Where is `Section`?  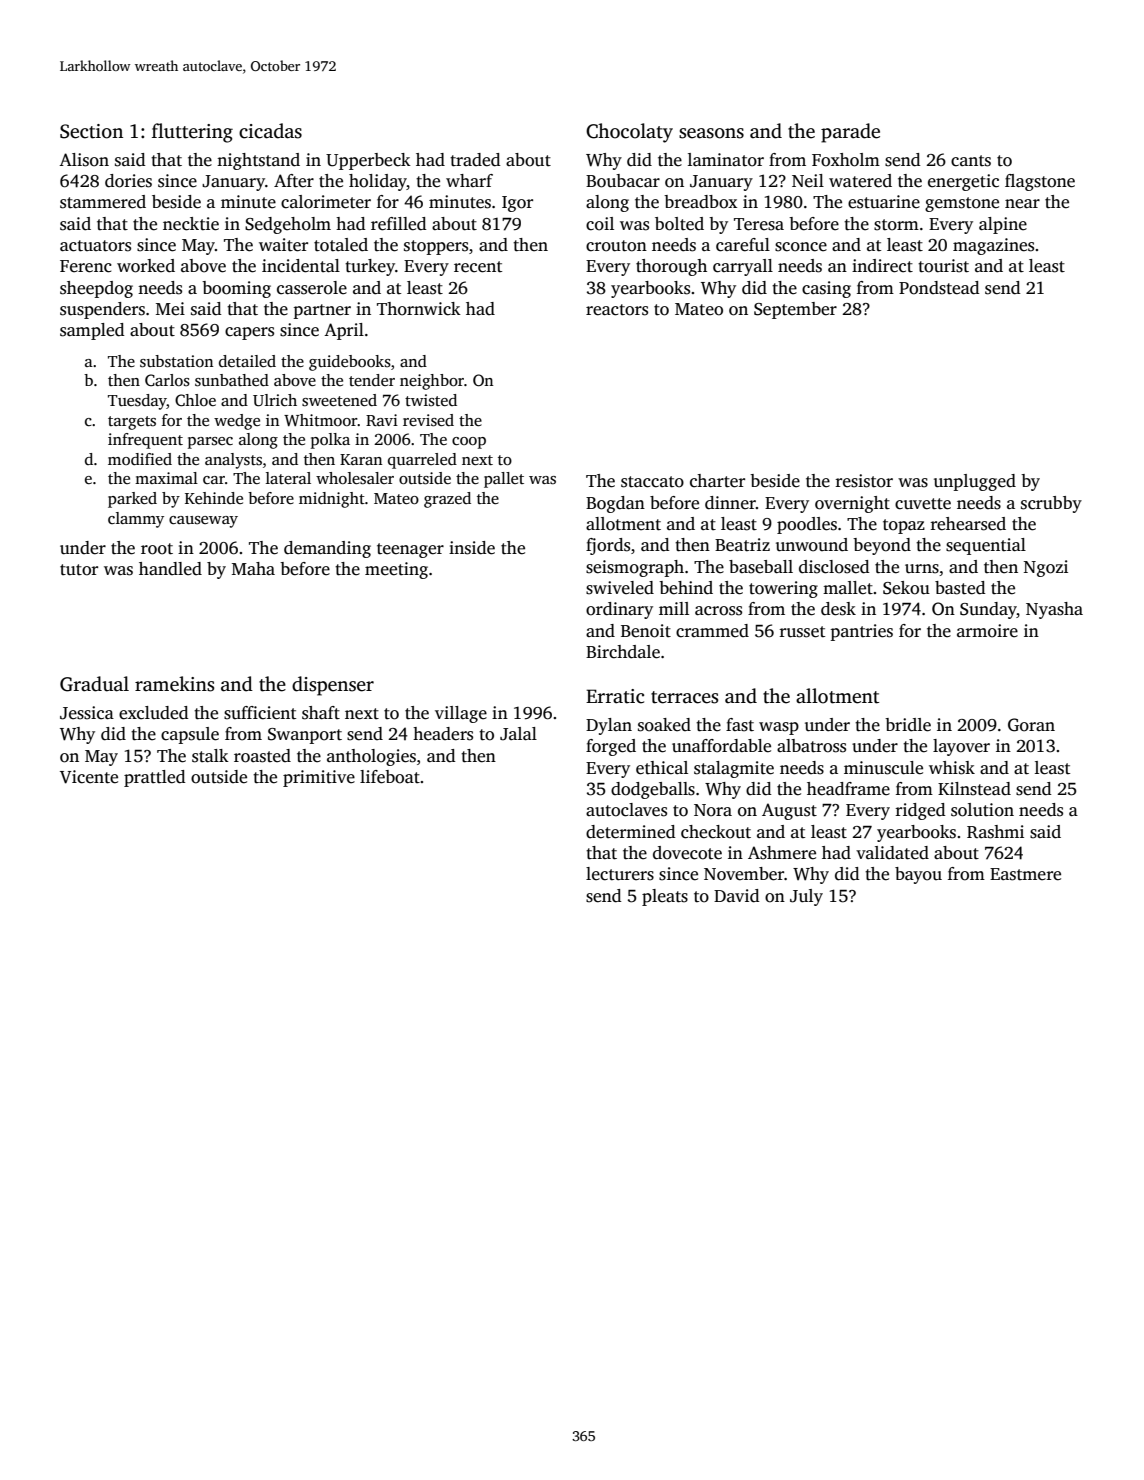 Section is located at coordinates (91, 131).
